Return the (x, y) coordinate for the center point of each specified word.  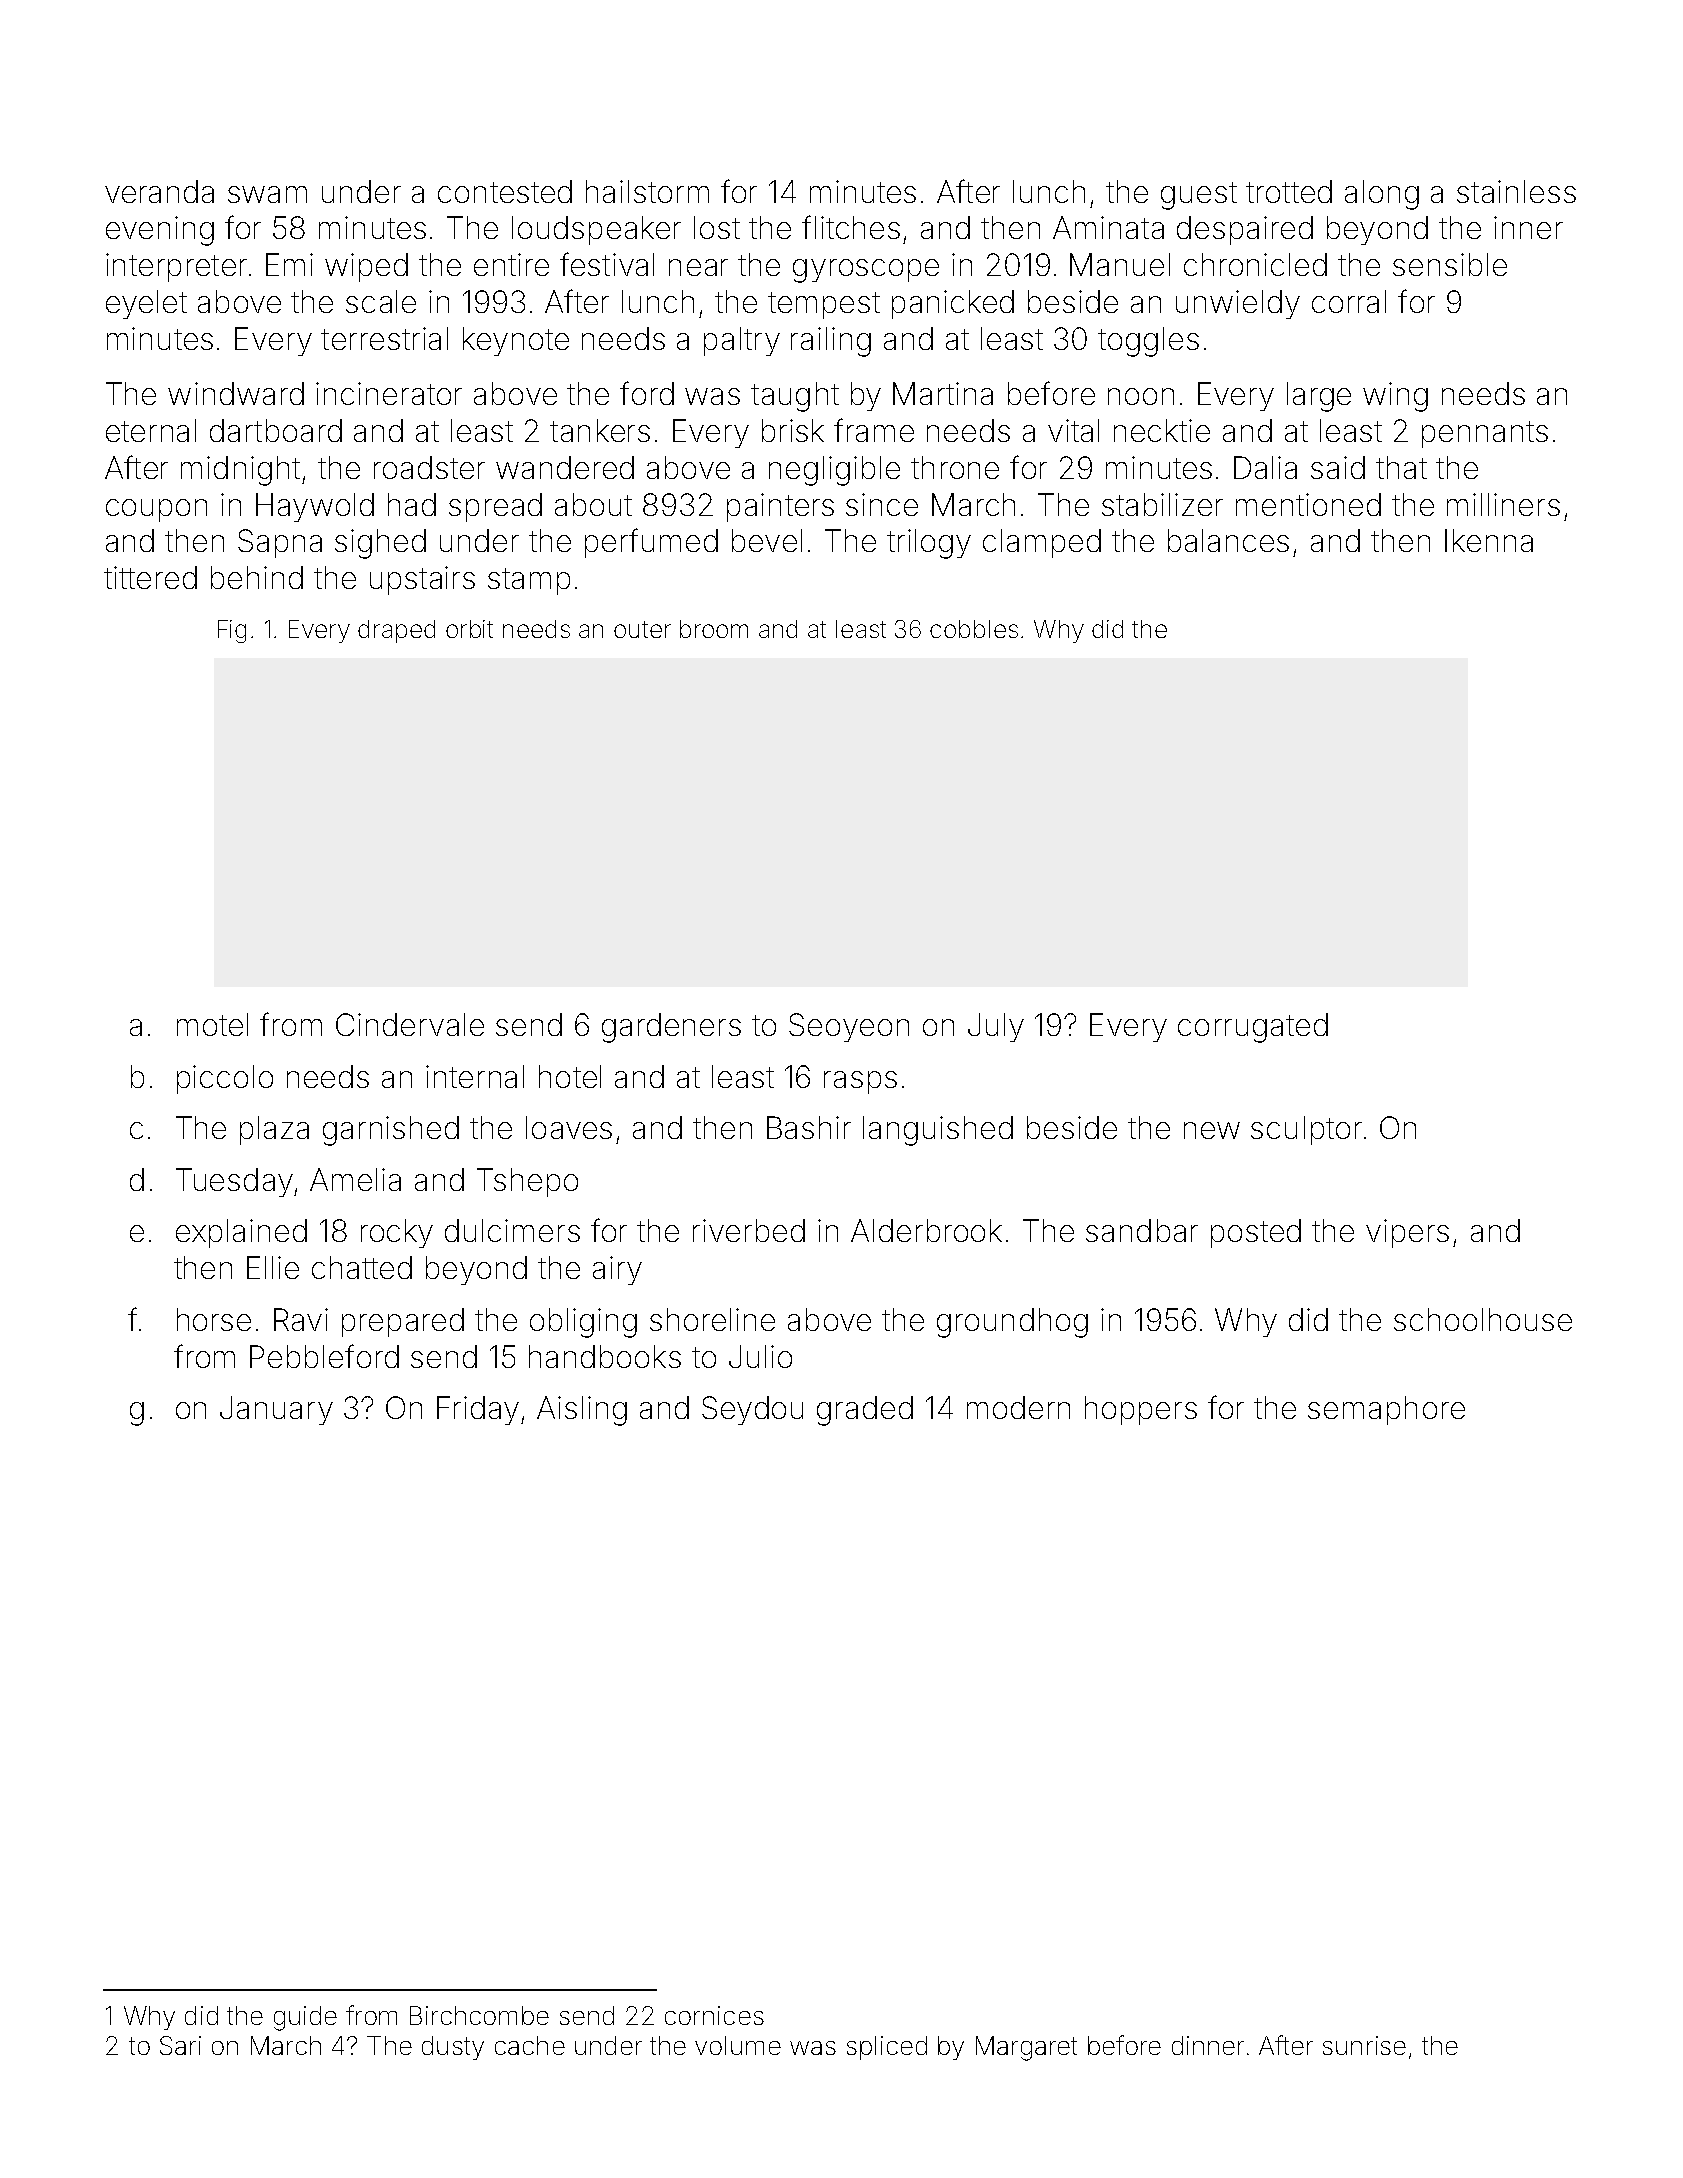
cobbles (974, 629)
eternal (151, 430)
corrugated (1253, 1028)
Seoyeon (849, 1027)
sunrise (1364, 2045)
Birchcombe (479, 2015)
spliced (887, 2048)
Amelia (355, 1179)
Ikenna (1489, 540)
